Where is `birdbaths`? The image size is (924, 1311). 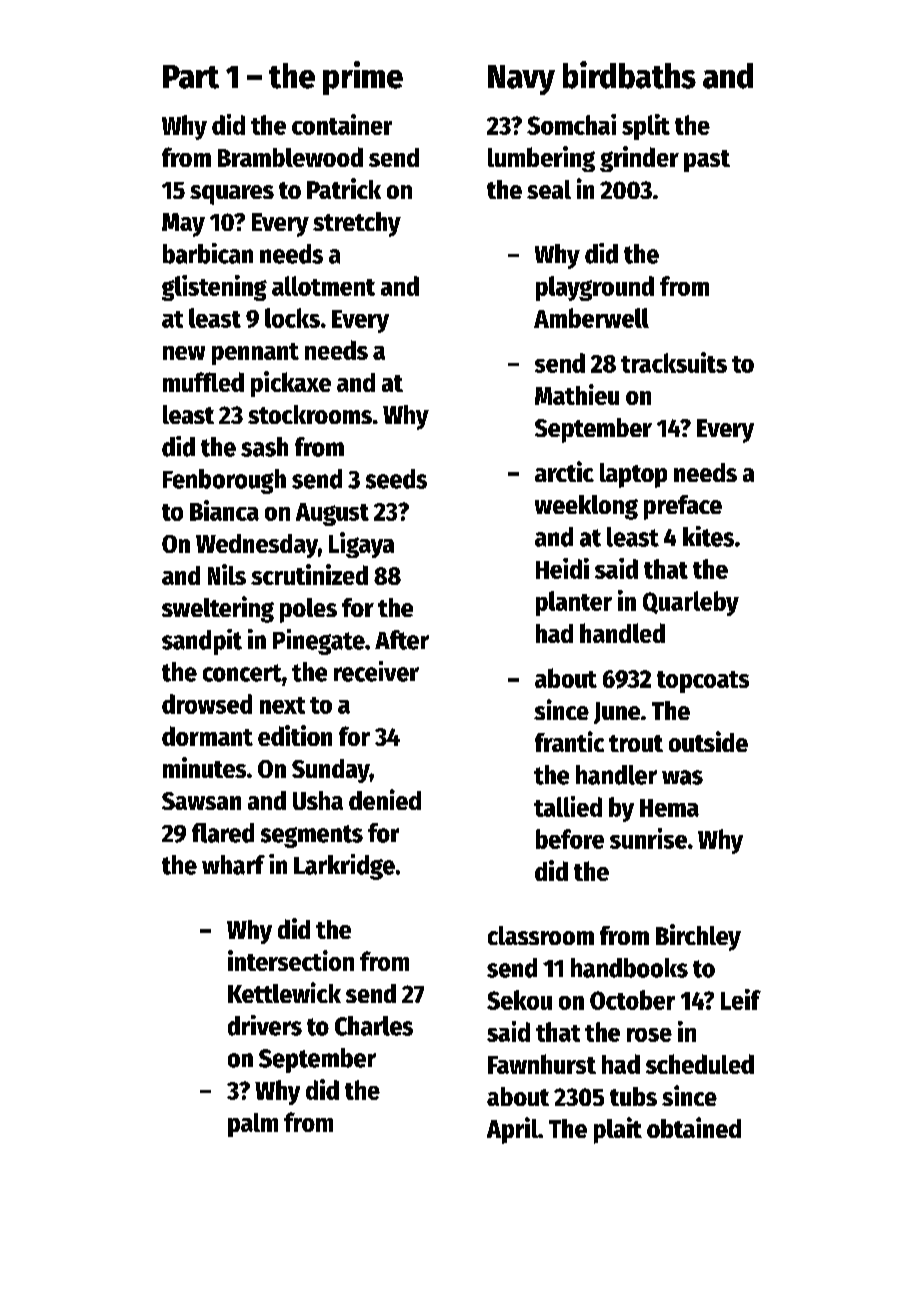
birdbaths is located at coordinates (629, 75).
